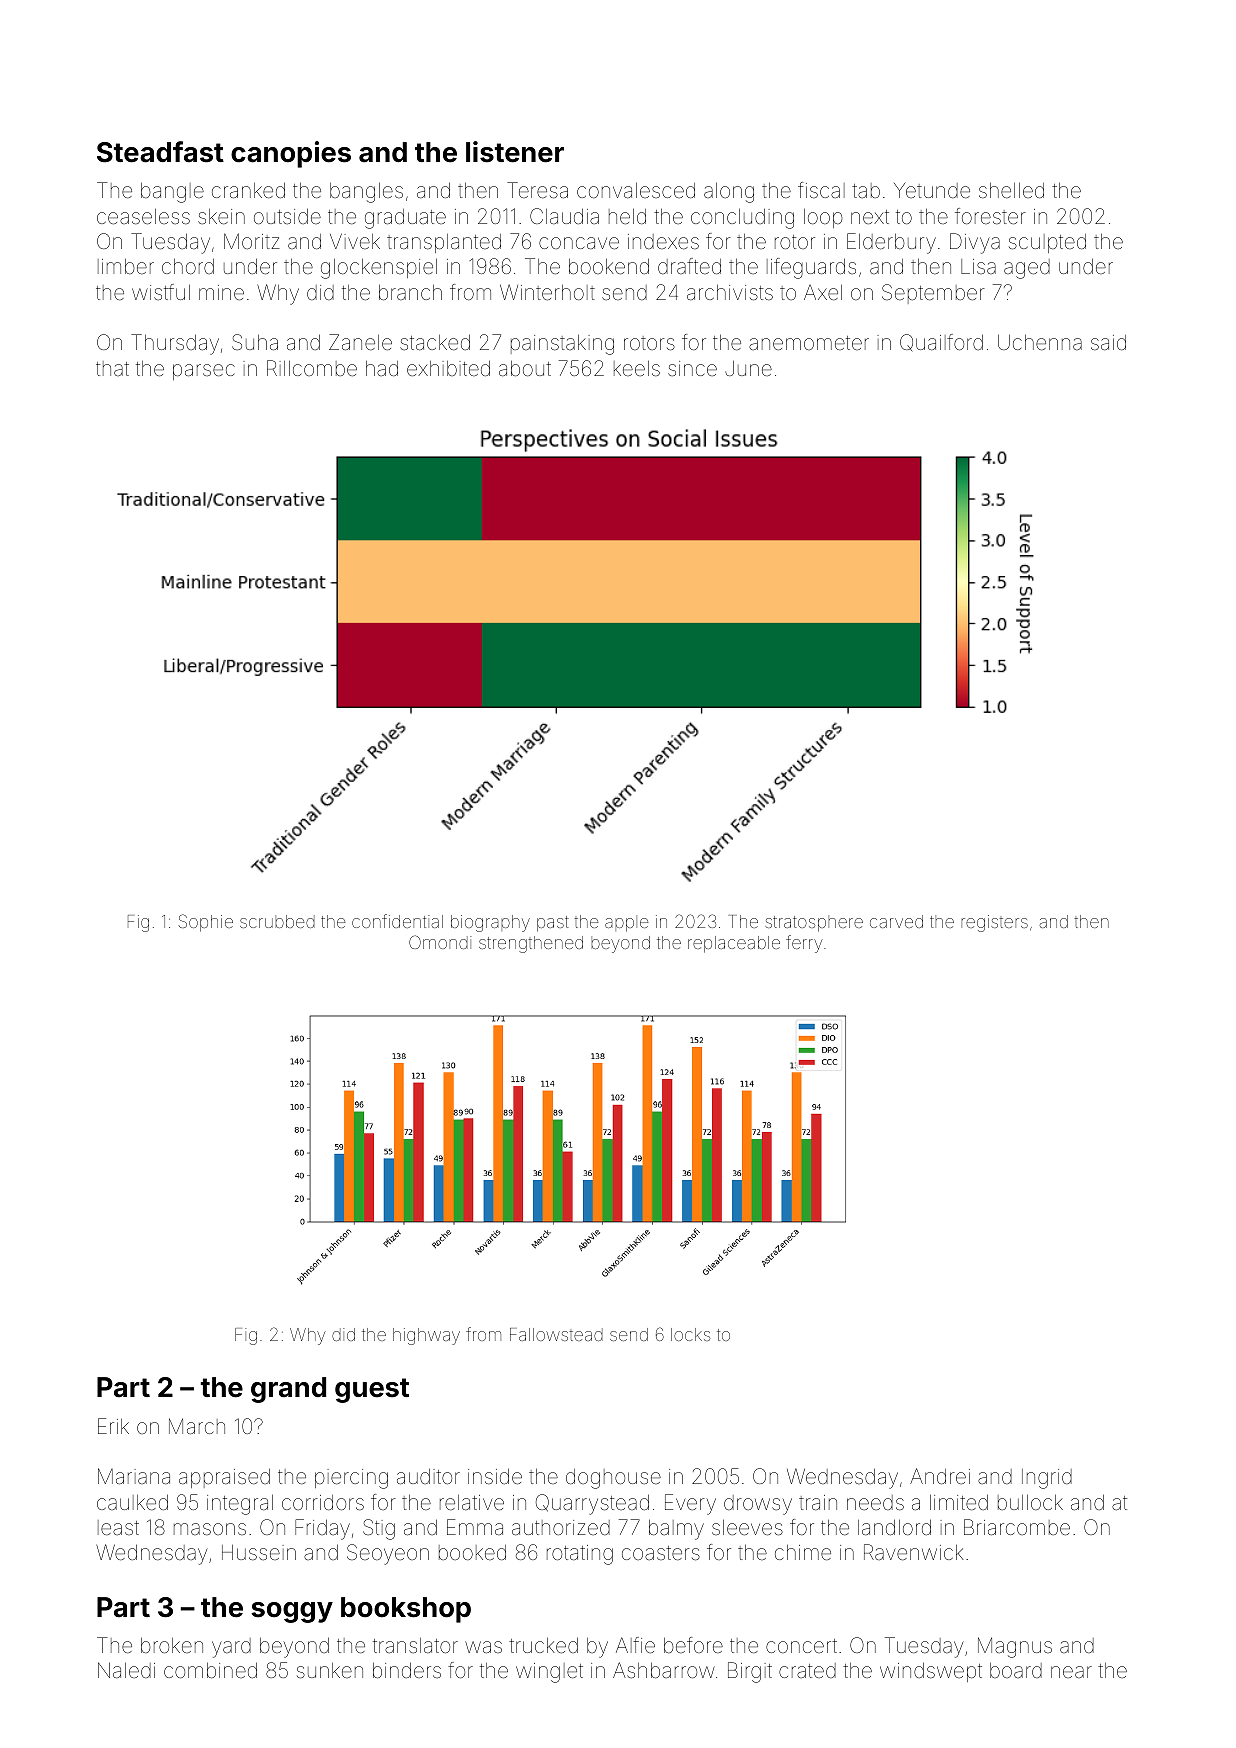 Image resolution: width=1236 pixels, height=1748 pixels. What do you see at coordinates (515, 152) in the screenshot?
I see `listener` at bounding box center [515, 152].
